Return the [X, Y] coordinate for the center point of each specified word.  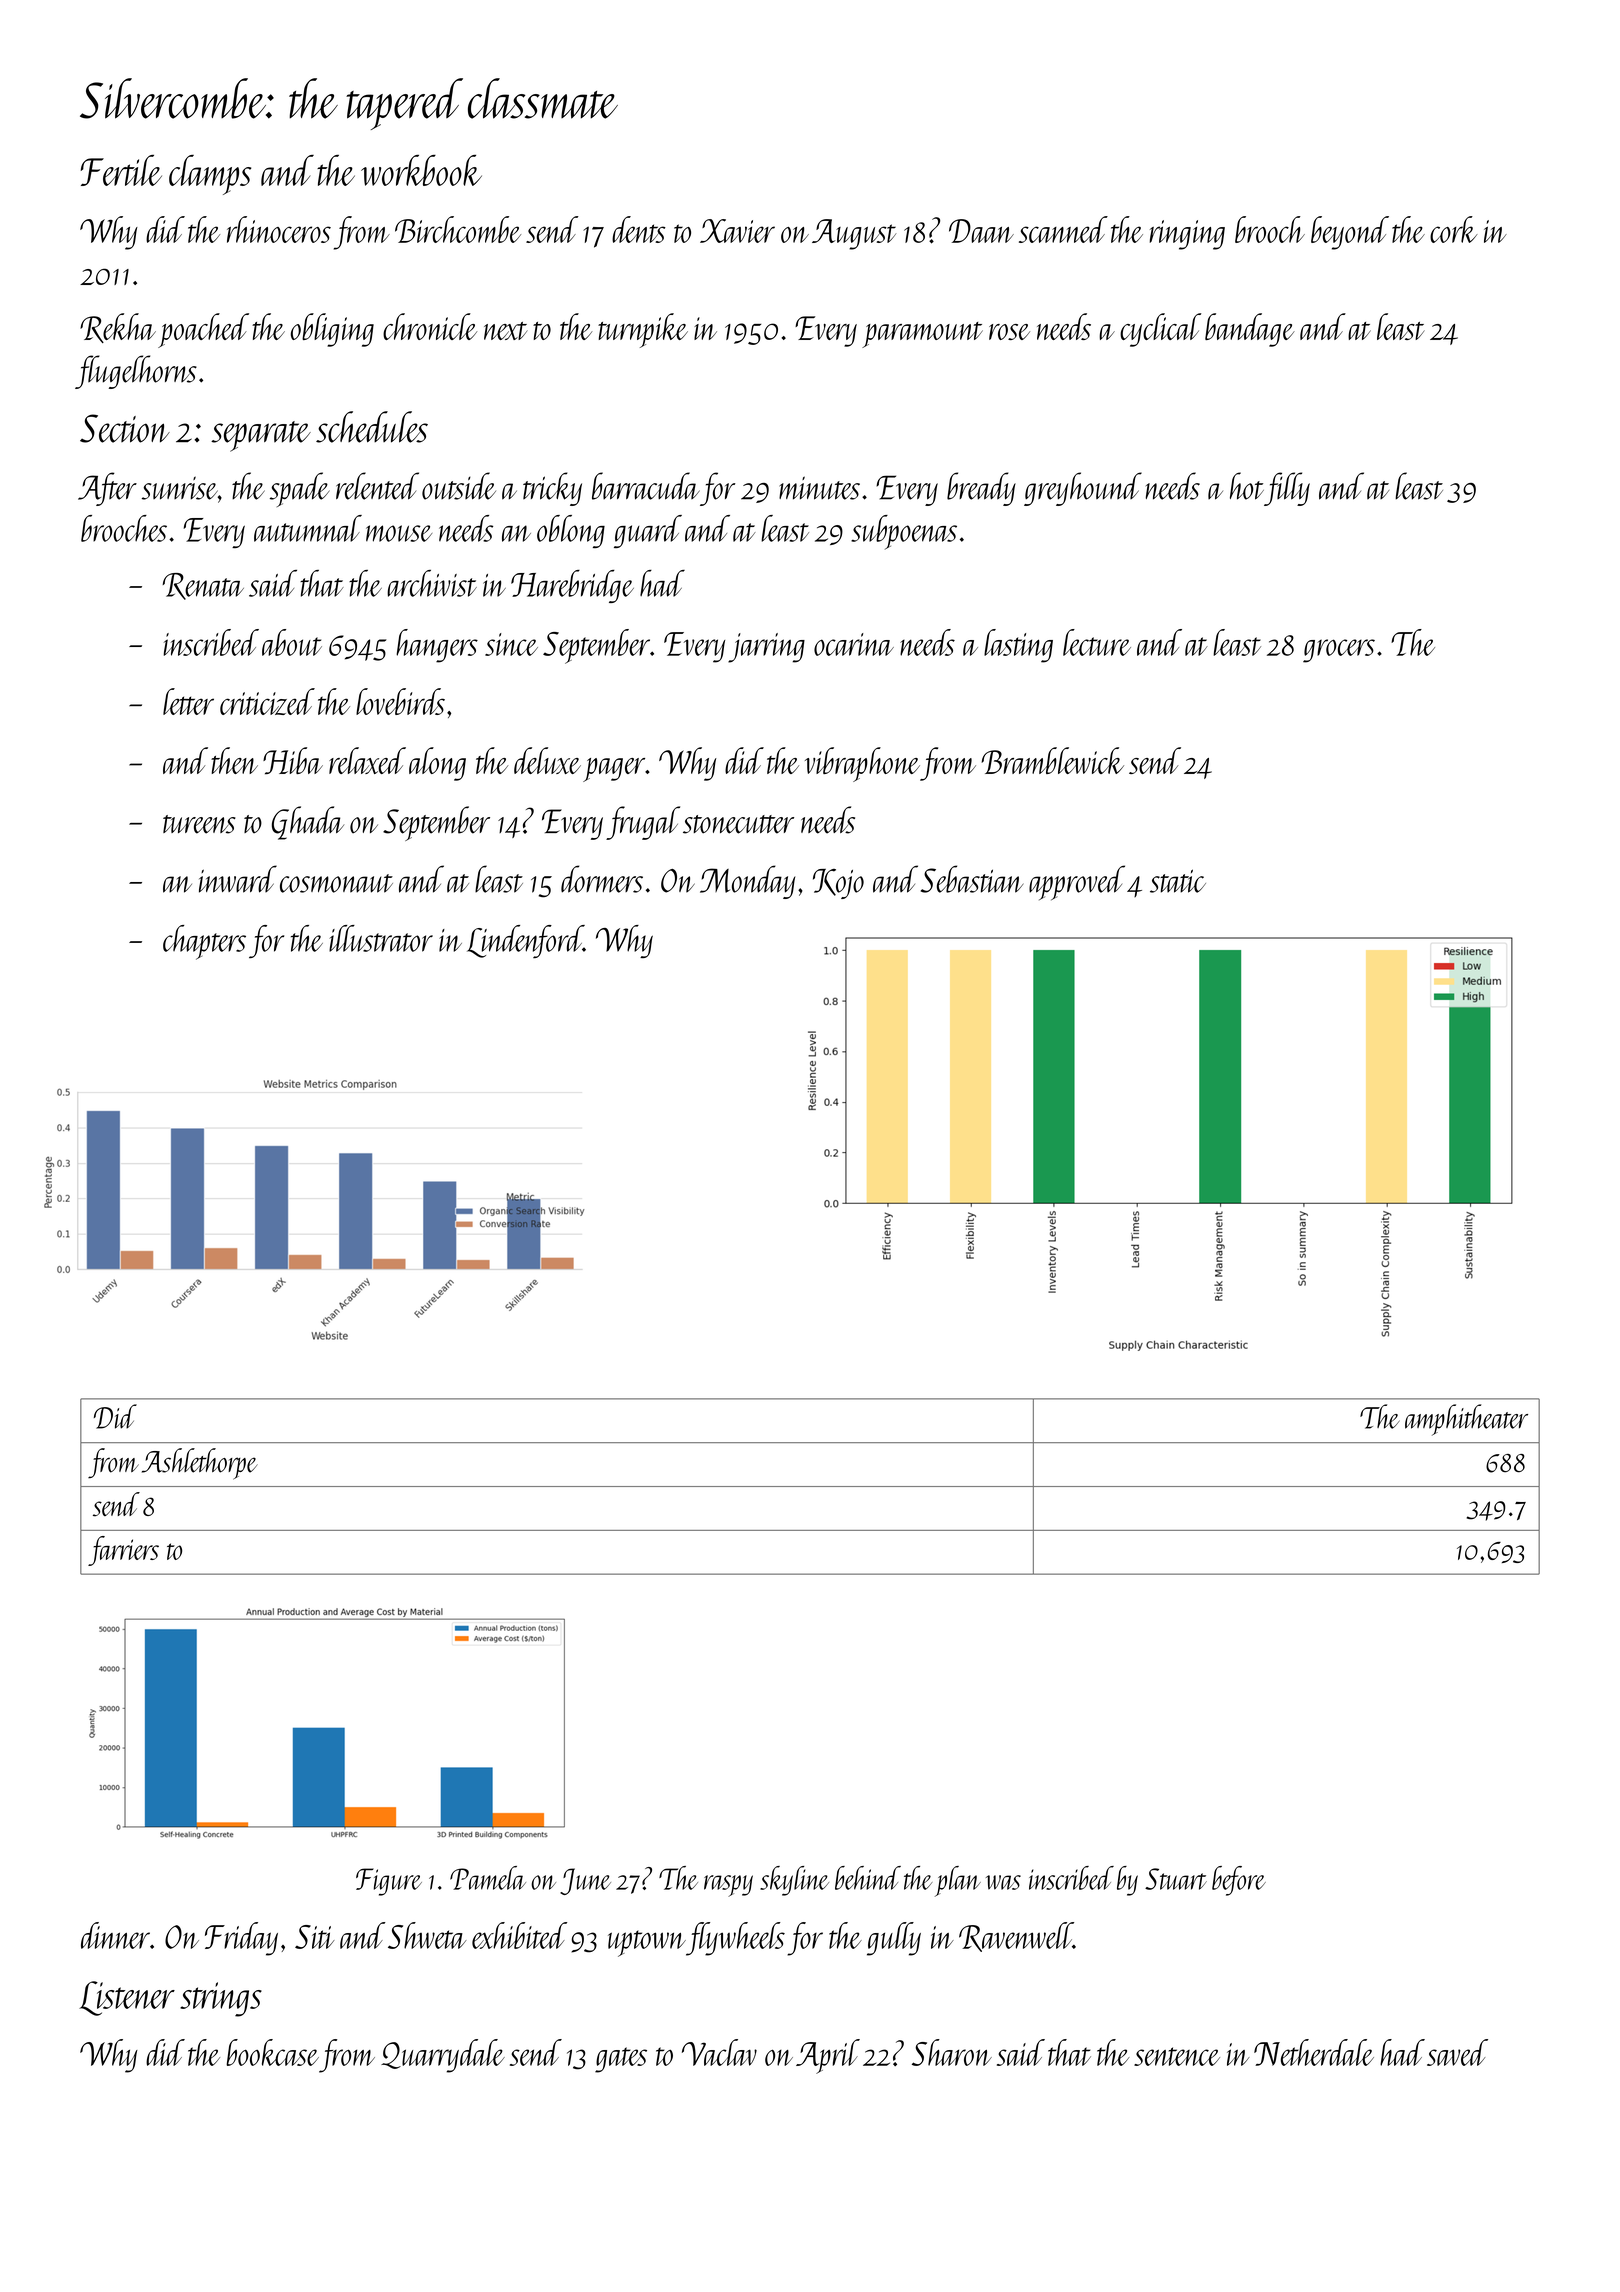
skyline [794, 1881]
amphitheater [1466, 1420]
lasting [1018, 646]
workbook [421, 170]
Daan [981, 231]
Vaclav [719, 2052]
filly [1287, 489]
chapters [204, 942]
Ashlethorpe [200, 1464]
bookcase [272, 2052]
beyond [1350, 233]
